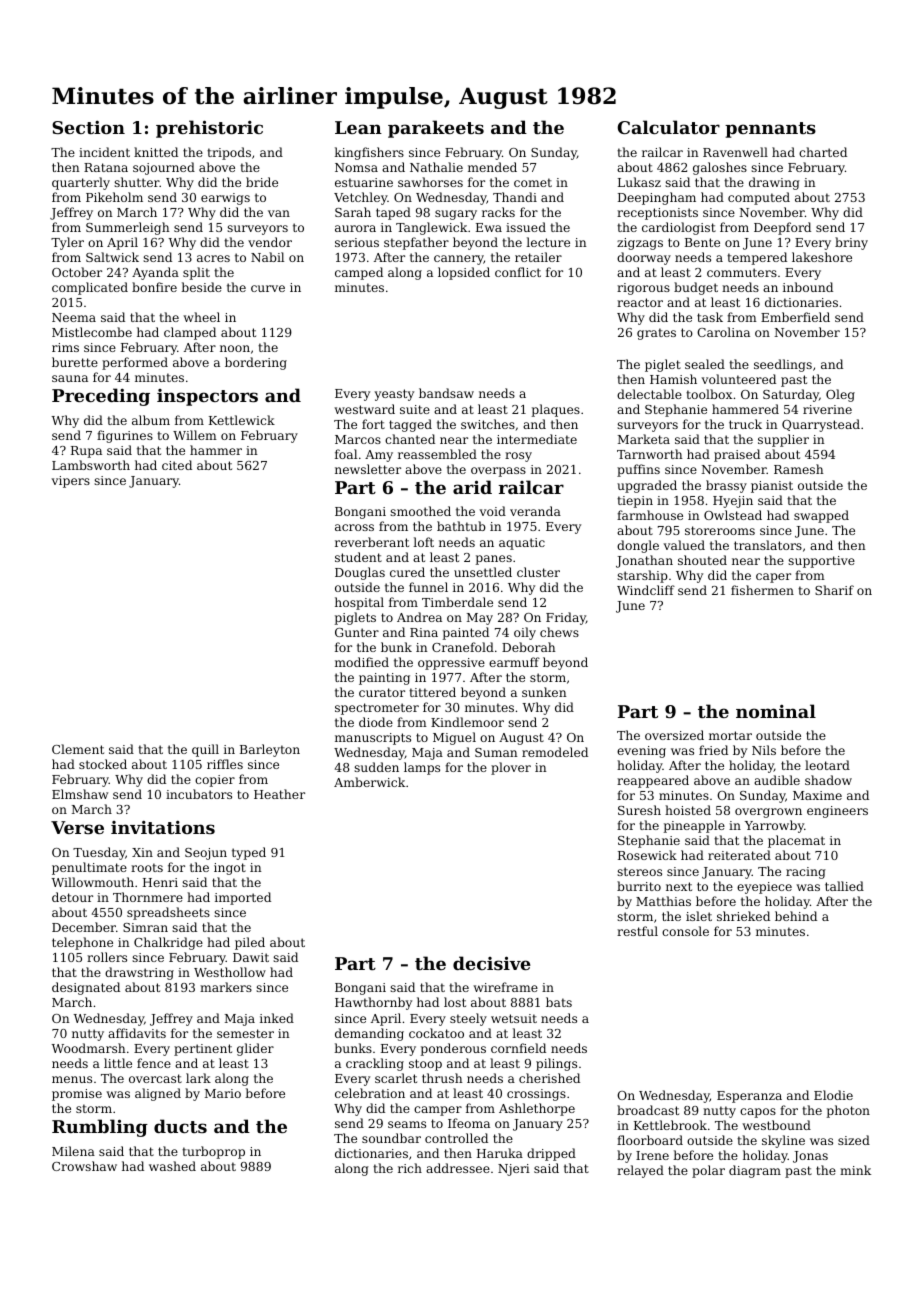 The height and width of the image is (1308, 924). I want to click on smoothed, so click(420, 511).
